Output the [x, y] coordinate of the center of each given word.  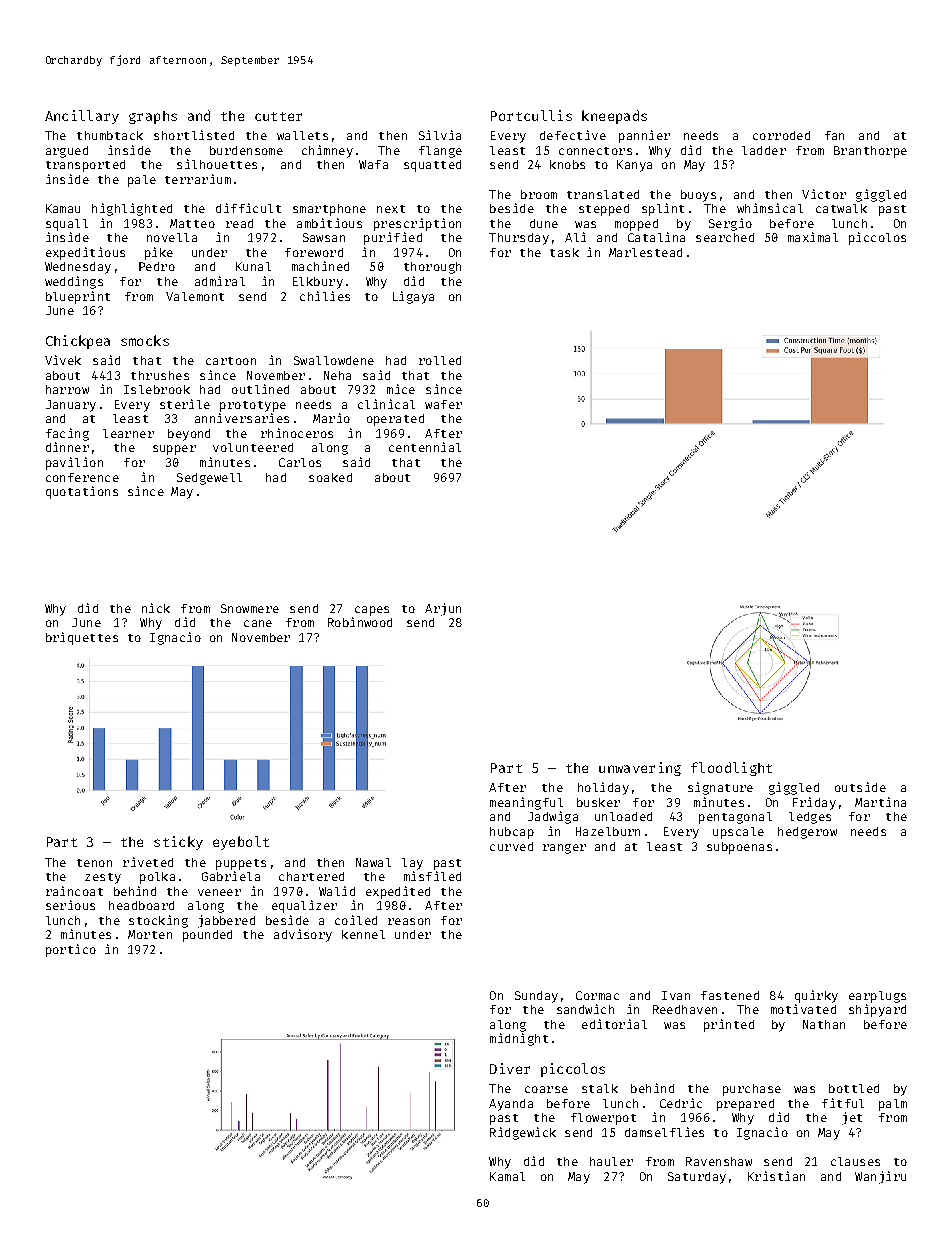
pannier [644, 136]
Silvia [440, 135]
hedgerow [807, 833]
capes [372, 611]
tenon [94, 863]
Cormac [597, 995]
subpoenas [739, 848]
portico [71, 950]
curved [511, 846]
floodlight [731, 769]
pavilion [74, 463]
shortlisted [194, 135]
